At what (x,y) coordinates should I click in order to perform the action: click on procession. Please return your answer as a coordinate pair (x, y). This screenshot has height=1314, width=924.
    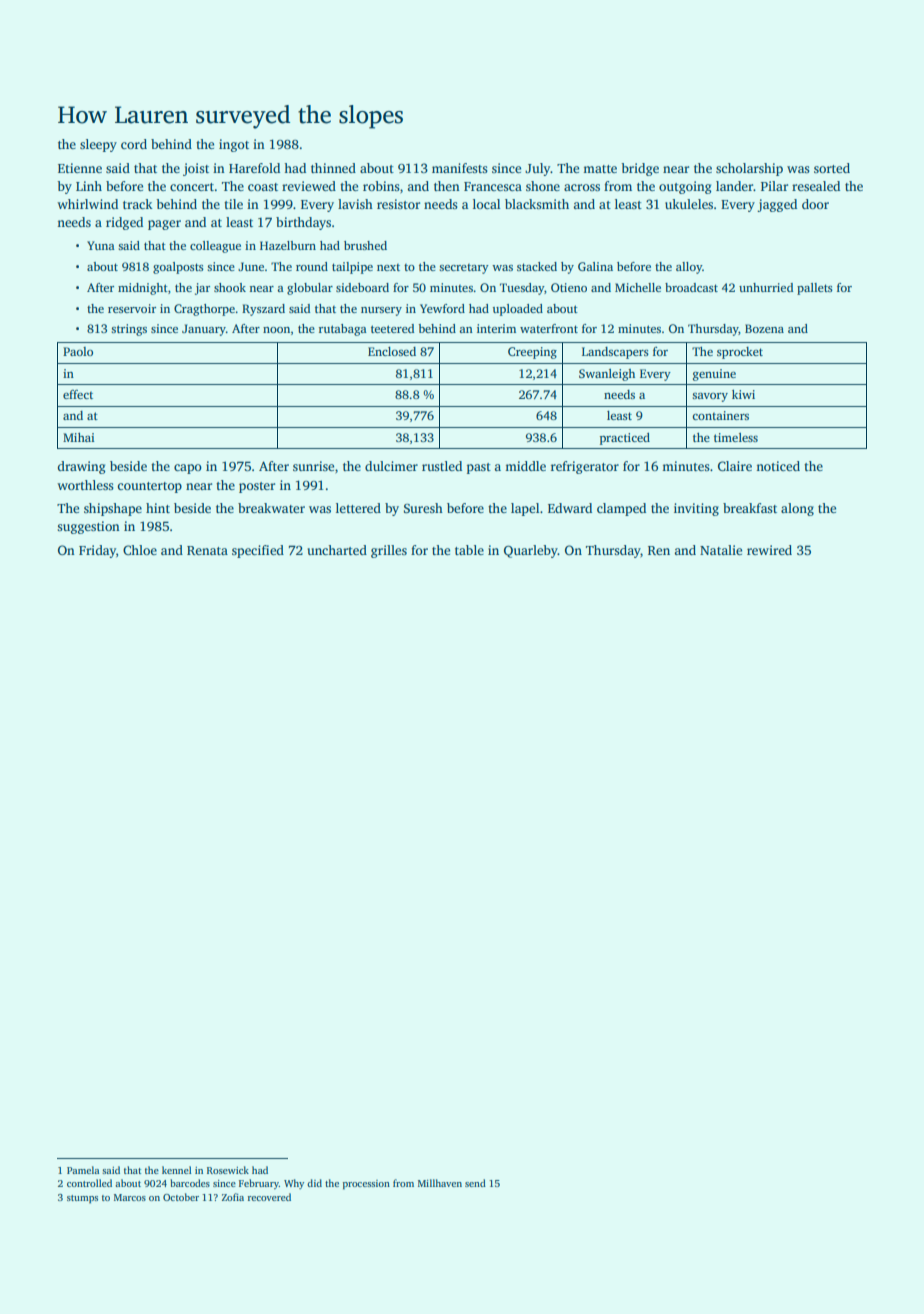
    Looking at the image, I should click on (366, 1185).
